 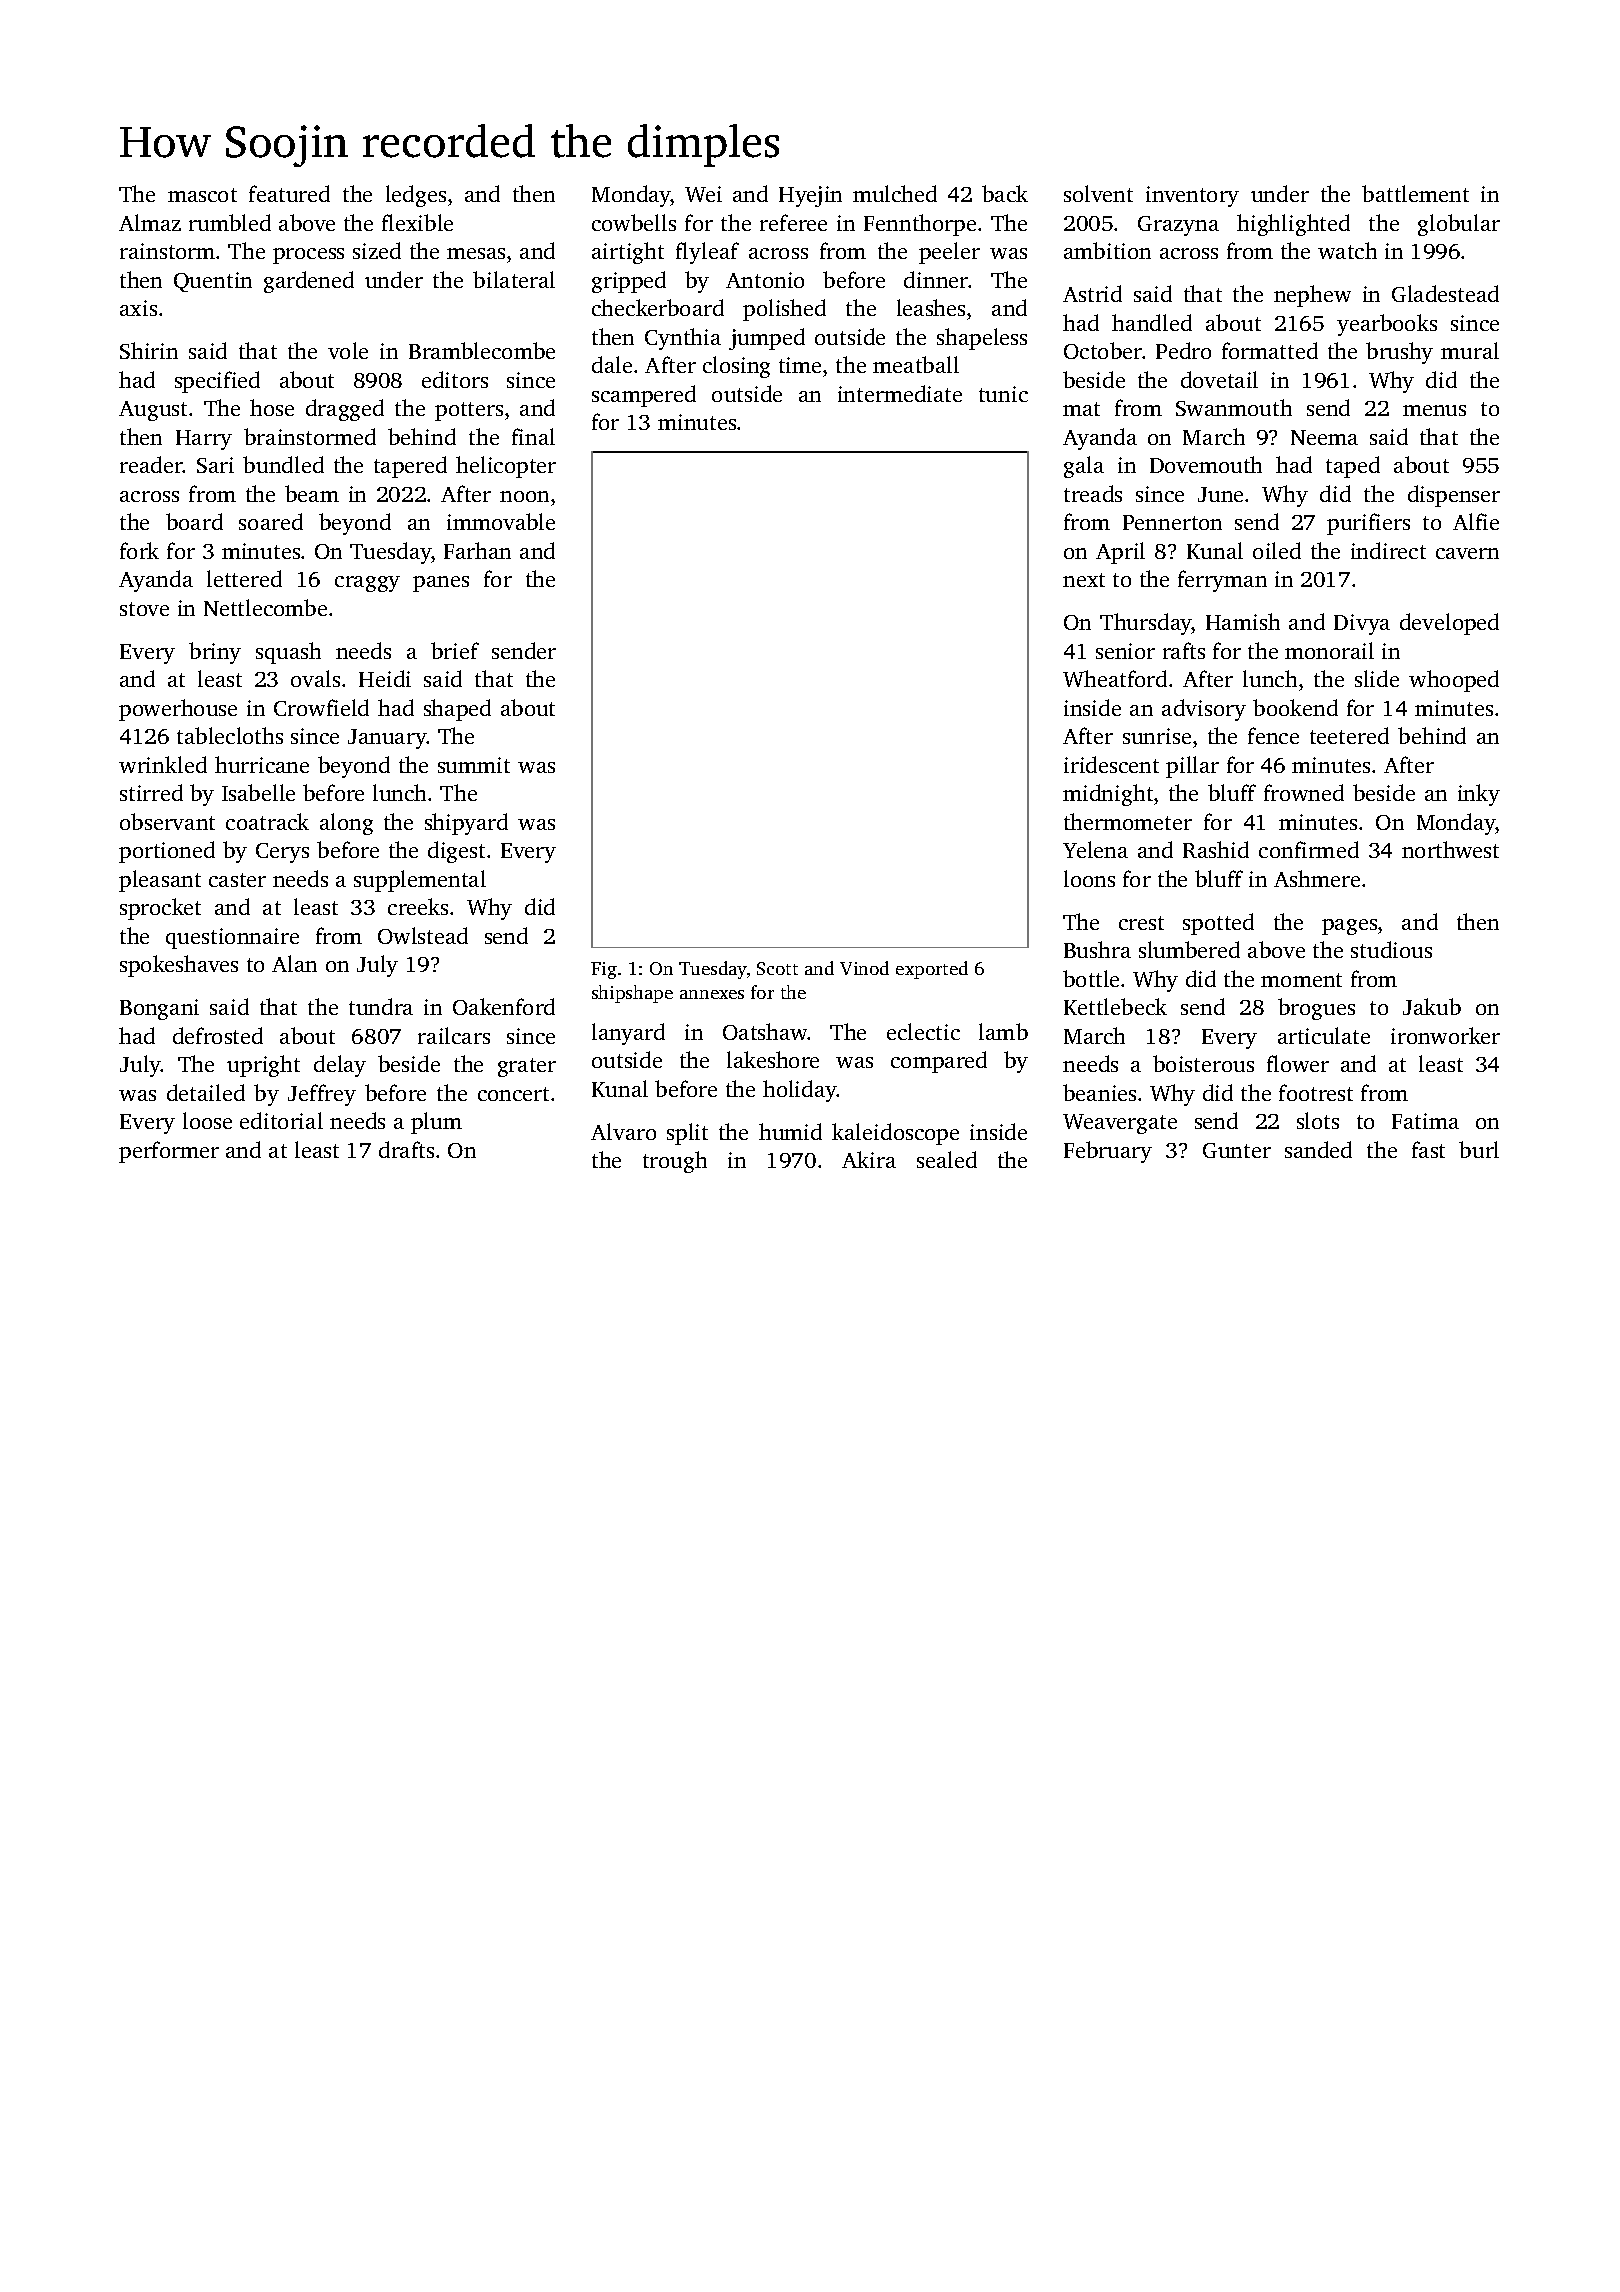 I want to click on pages, so click(x=1349, y=927).
